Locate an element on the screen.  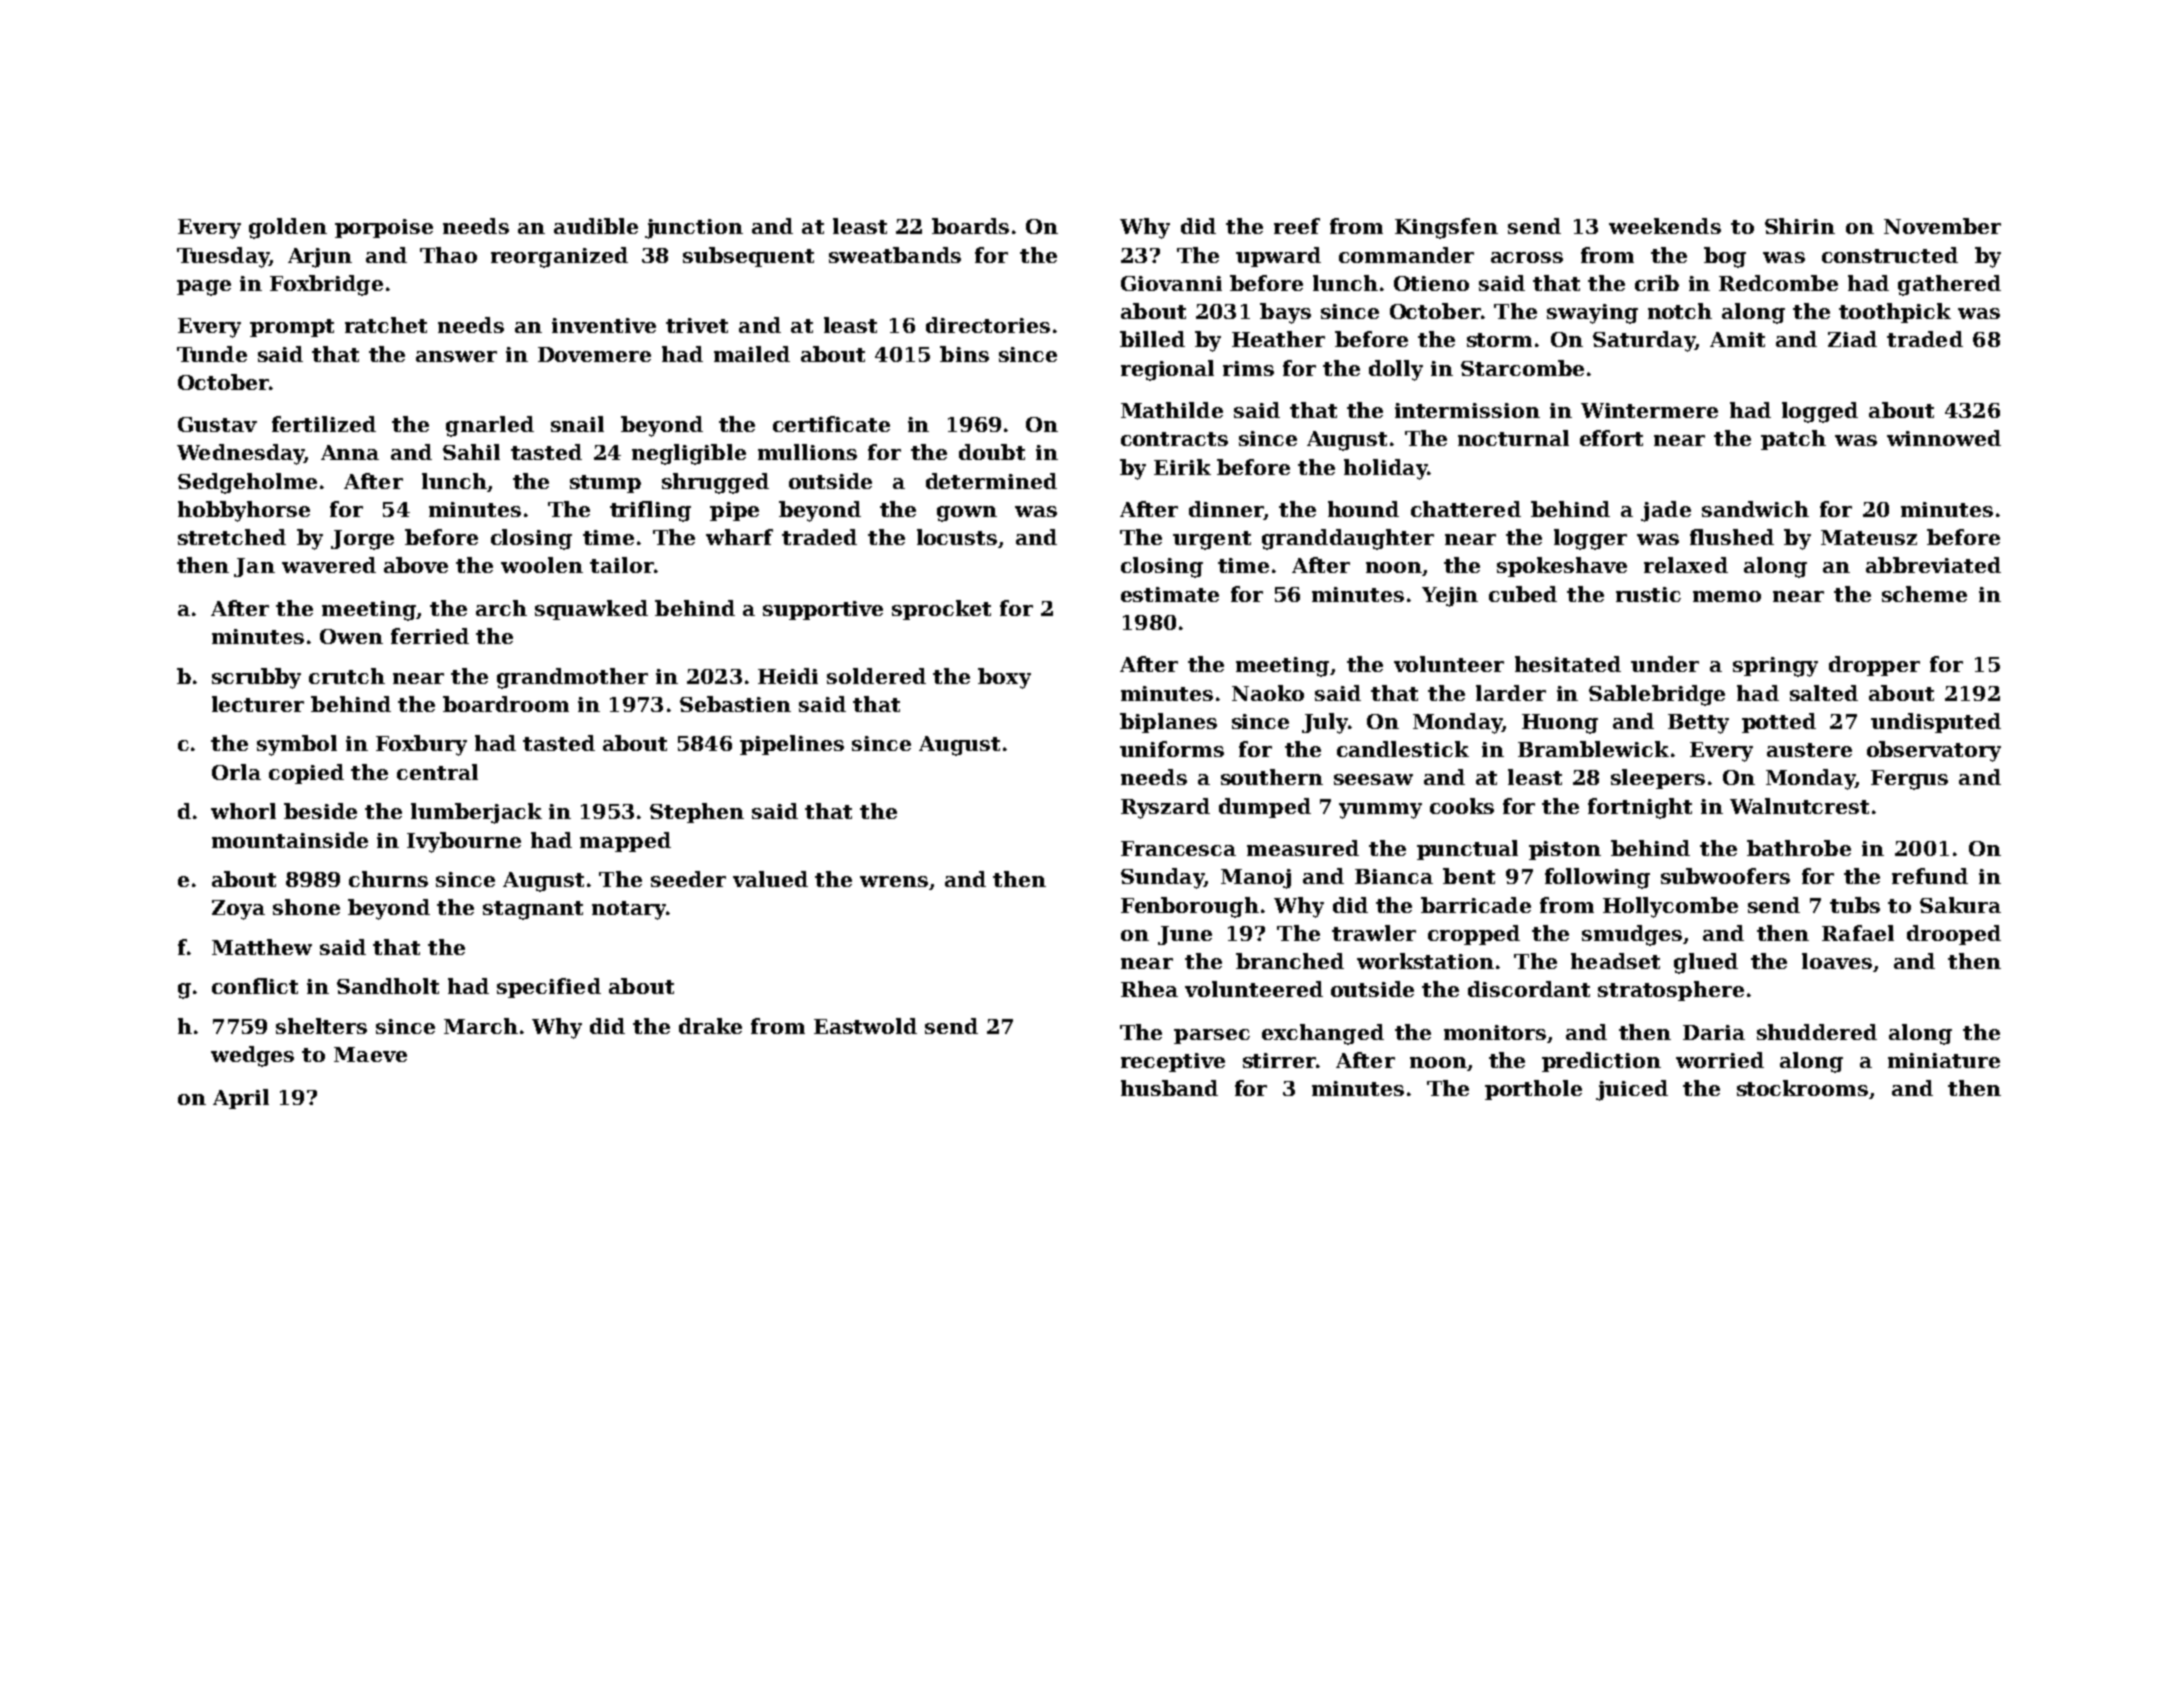
shelters is located at coordinates (321, 1026).
